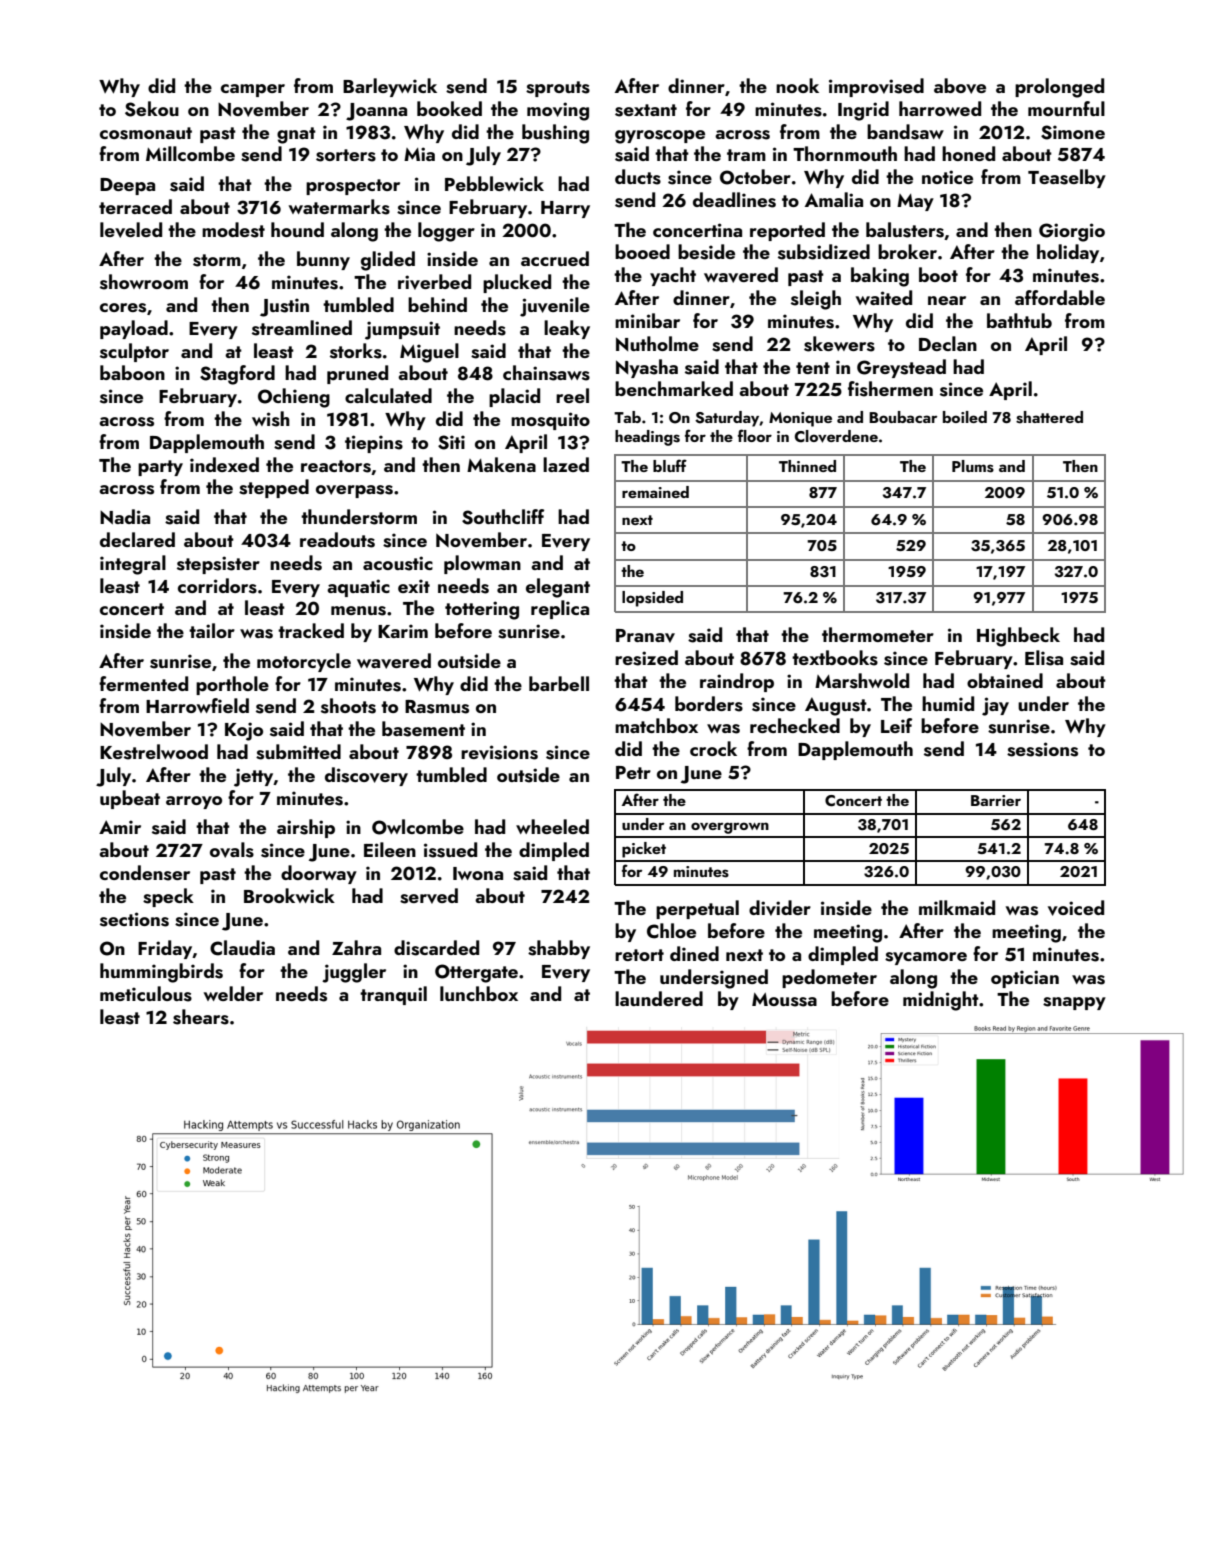  What do you see at coordinates (311, 630) in the screenshot?
I see `tracked` at bounding box center [311, 630].
